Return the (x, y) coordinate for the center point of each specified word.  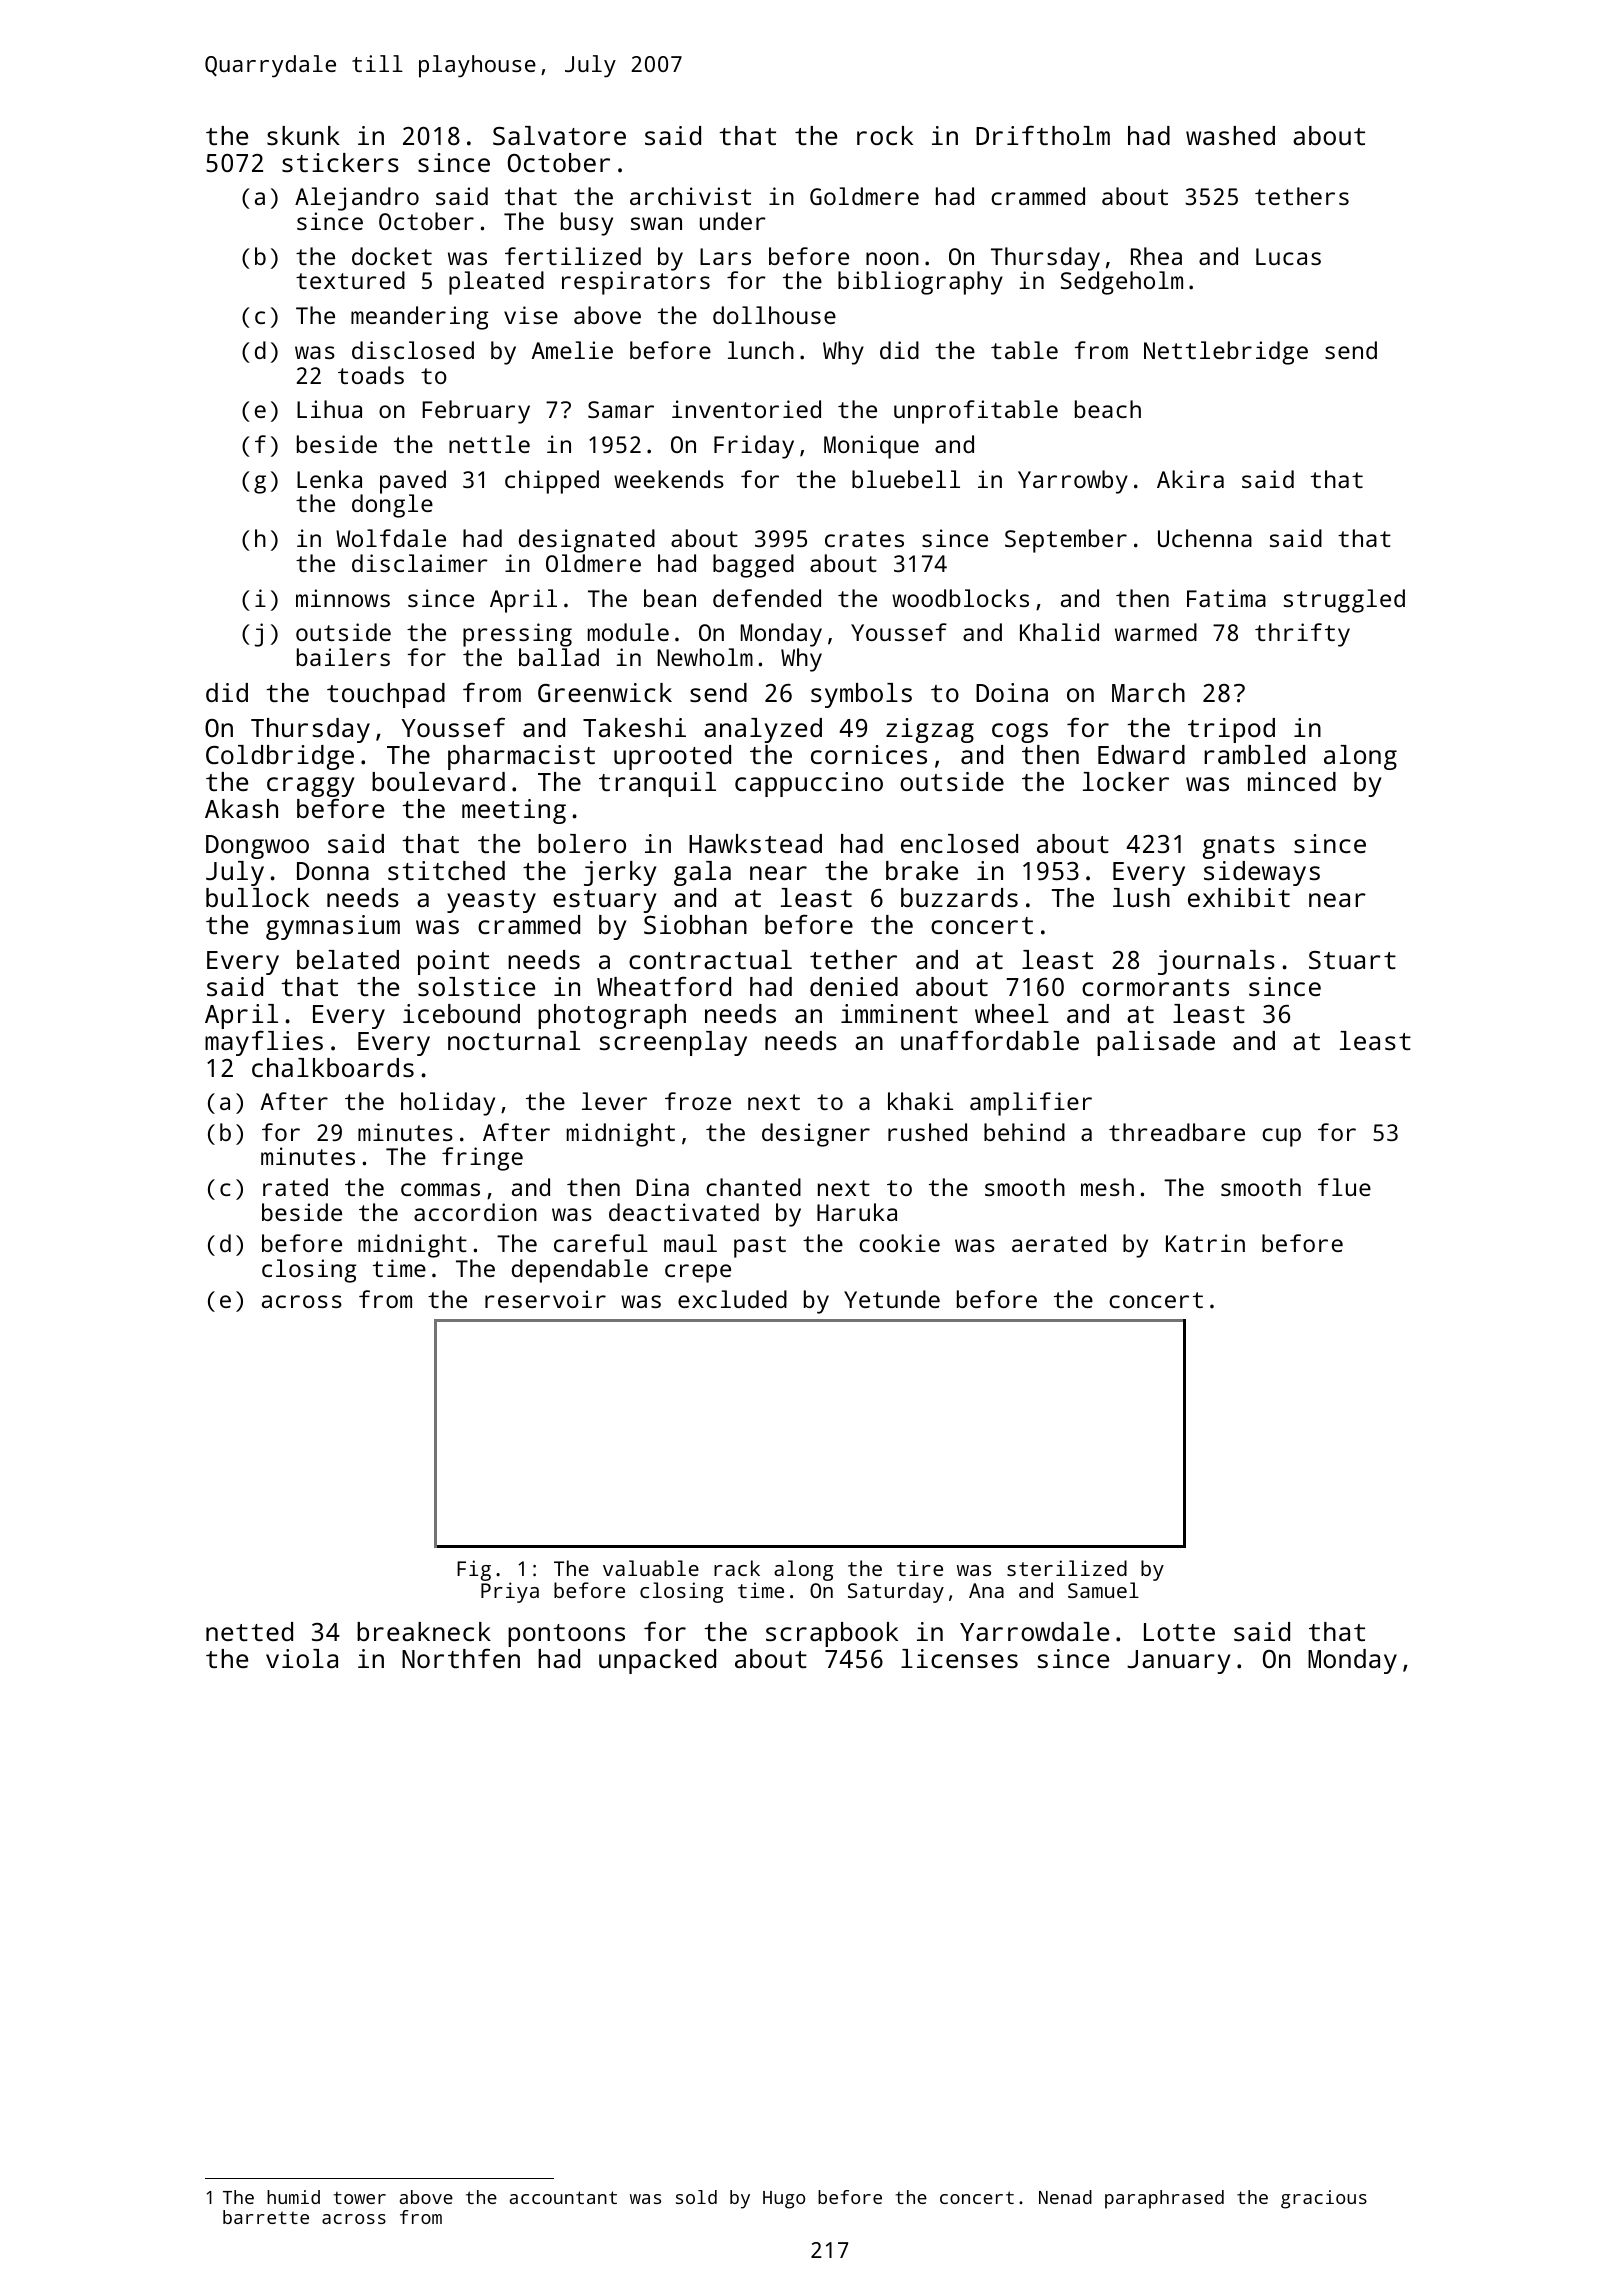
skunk (303, 135)
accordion (475, 1212)
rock (885, 135)
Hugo (784, 2200)
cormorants (1155, 987)
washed (1230, 135)
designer (816, 1135)
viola (302, 1658)
